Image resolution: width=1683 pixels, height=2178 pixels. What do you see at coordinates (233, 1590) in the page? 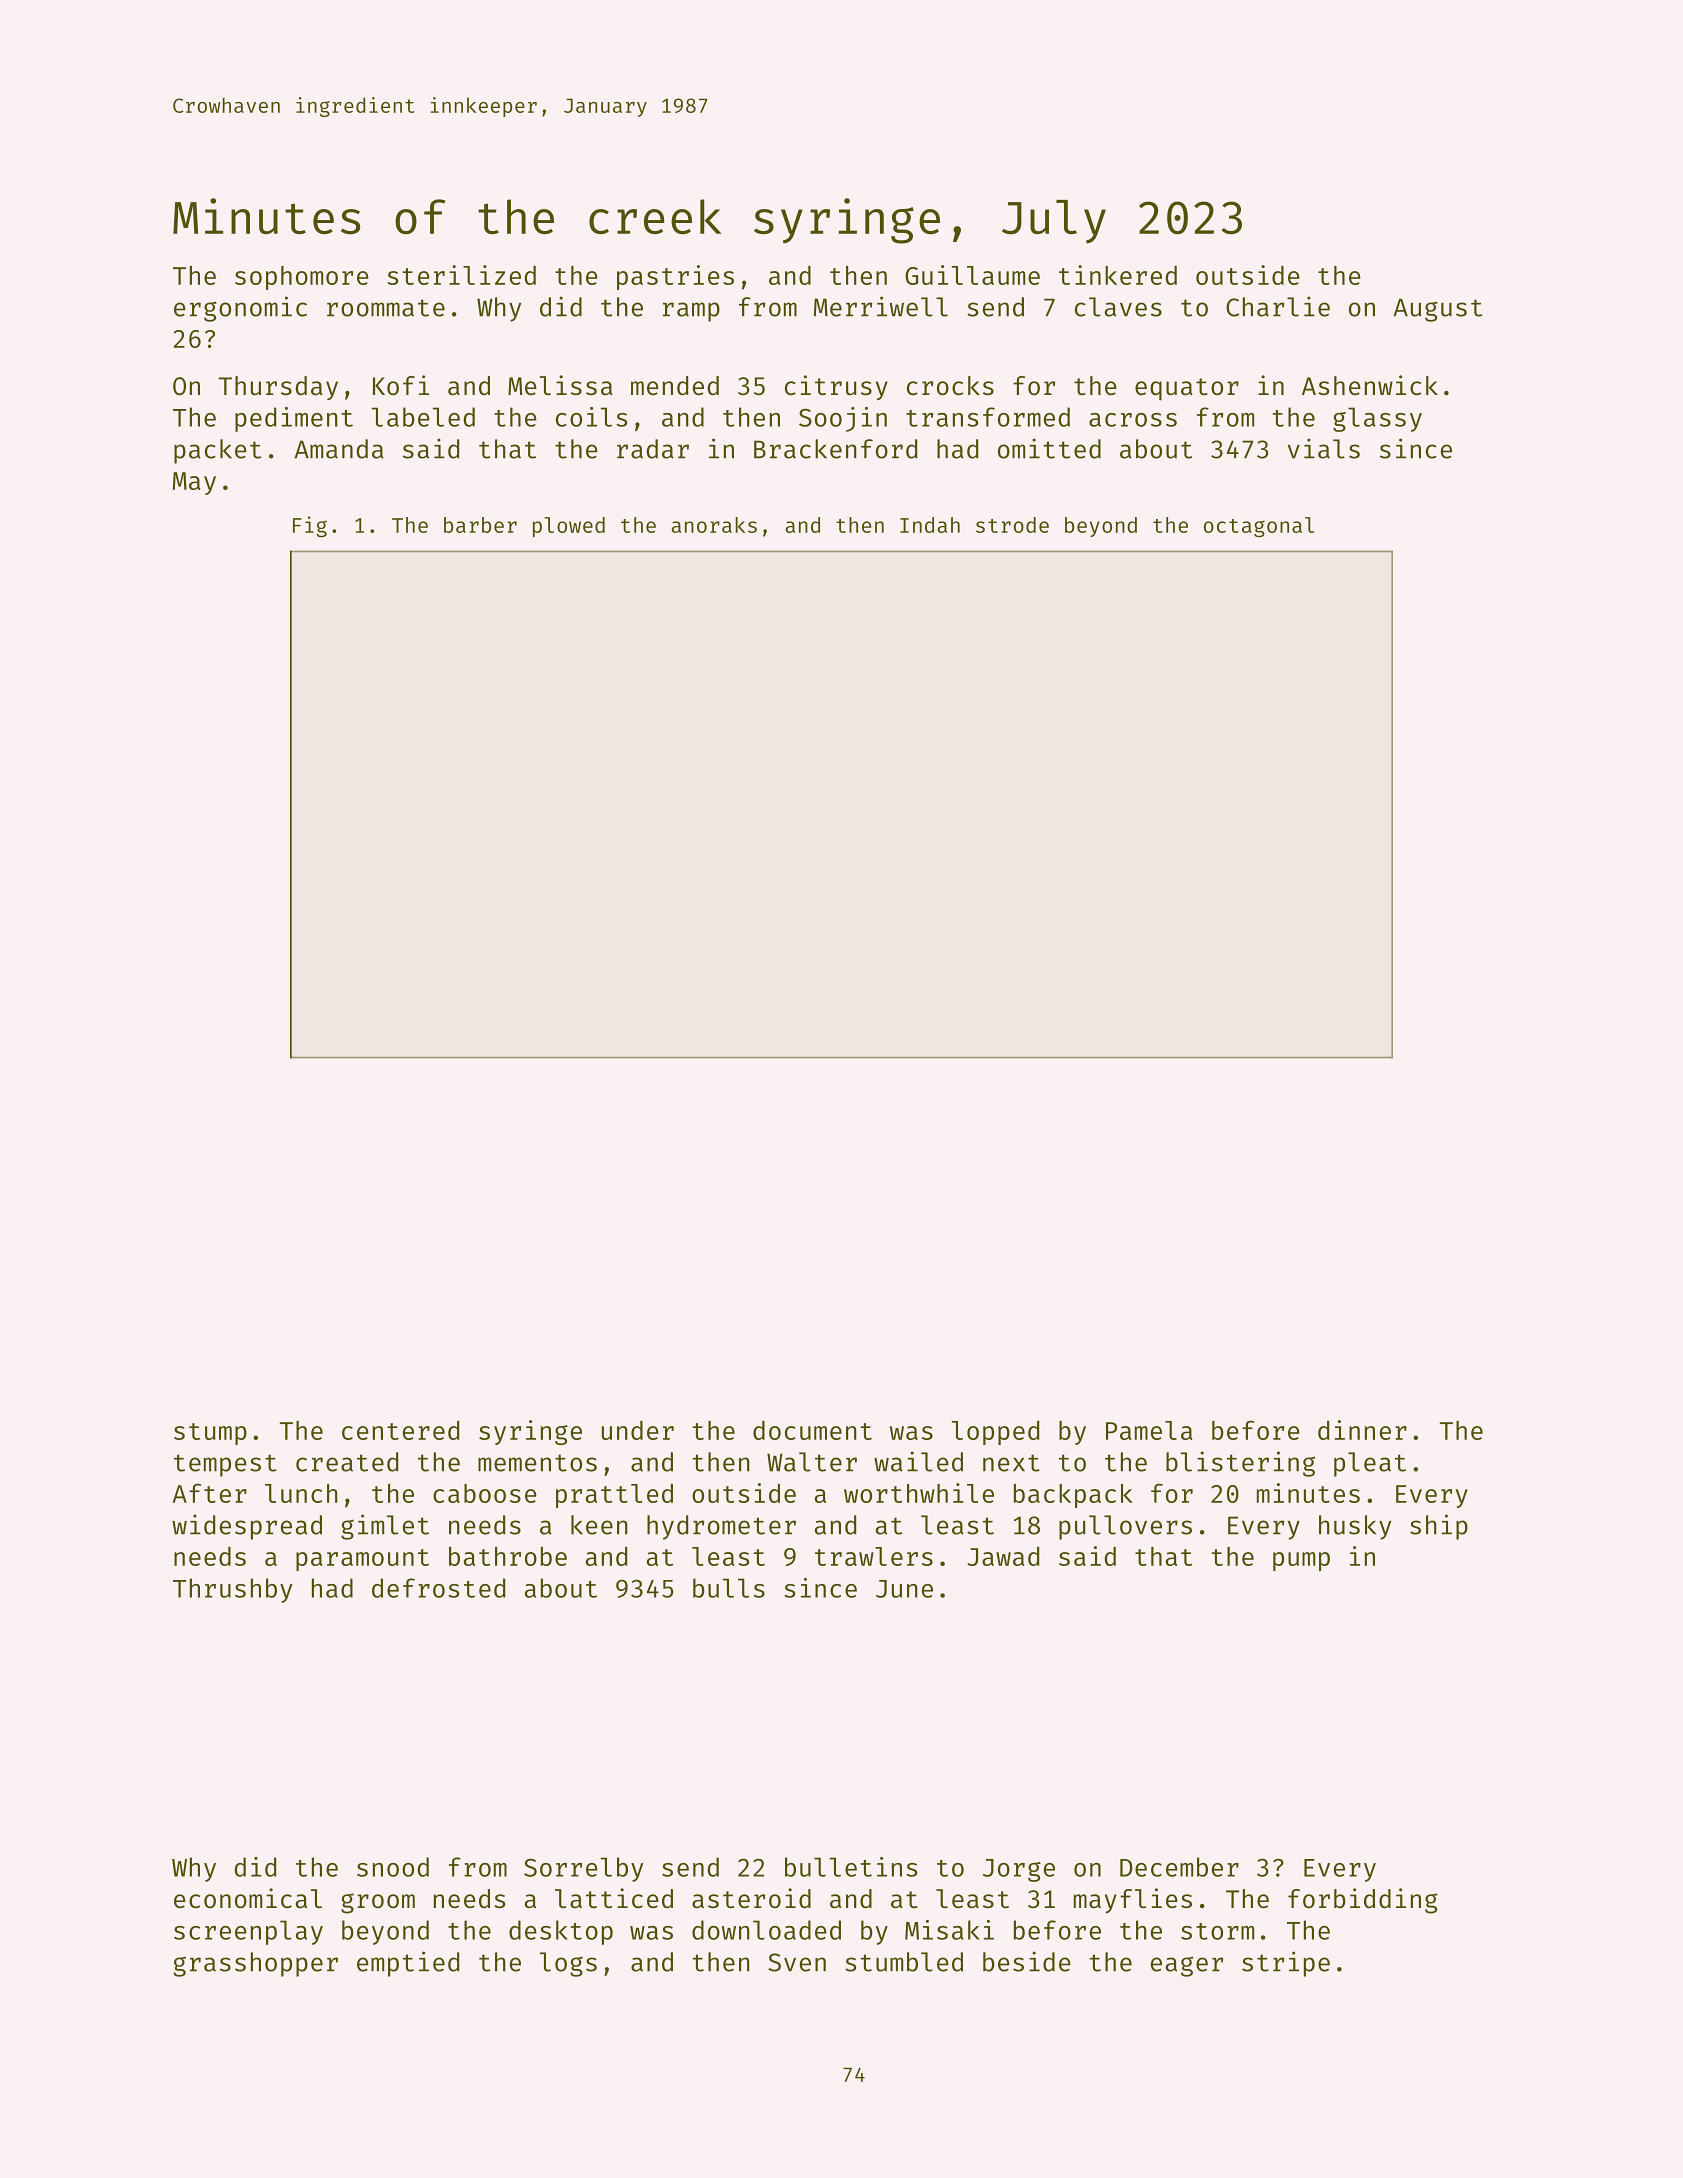
I see `Thrushby` at bounding box center [233, 1590].
